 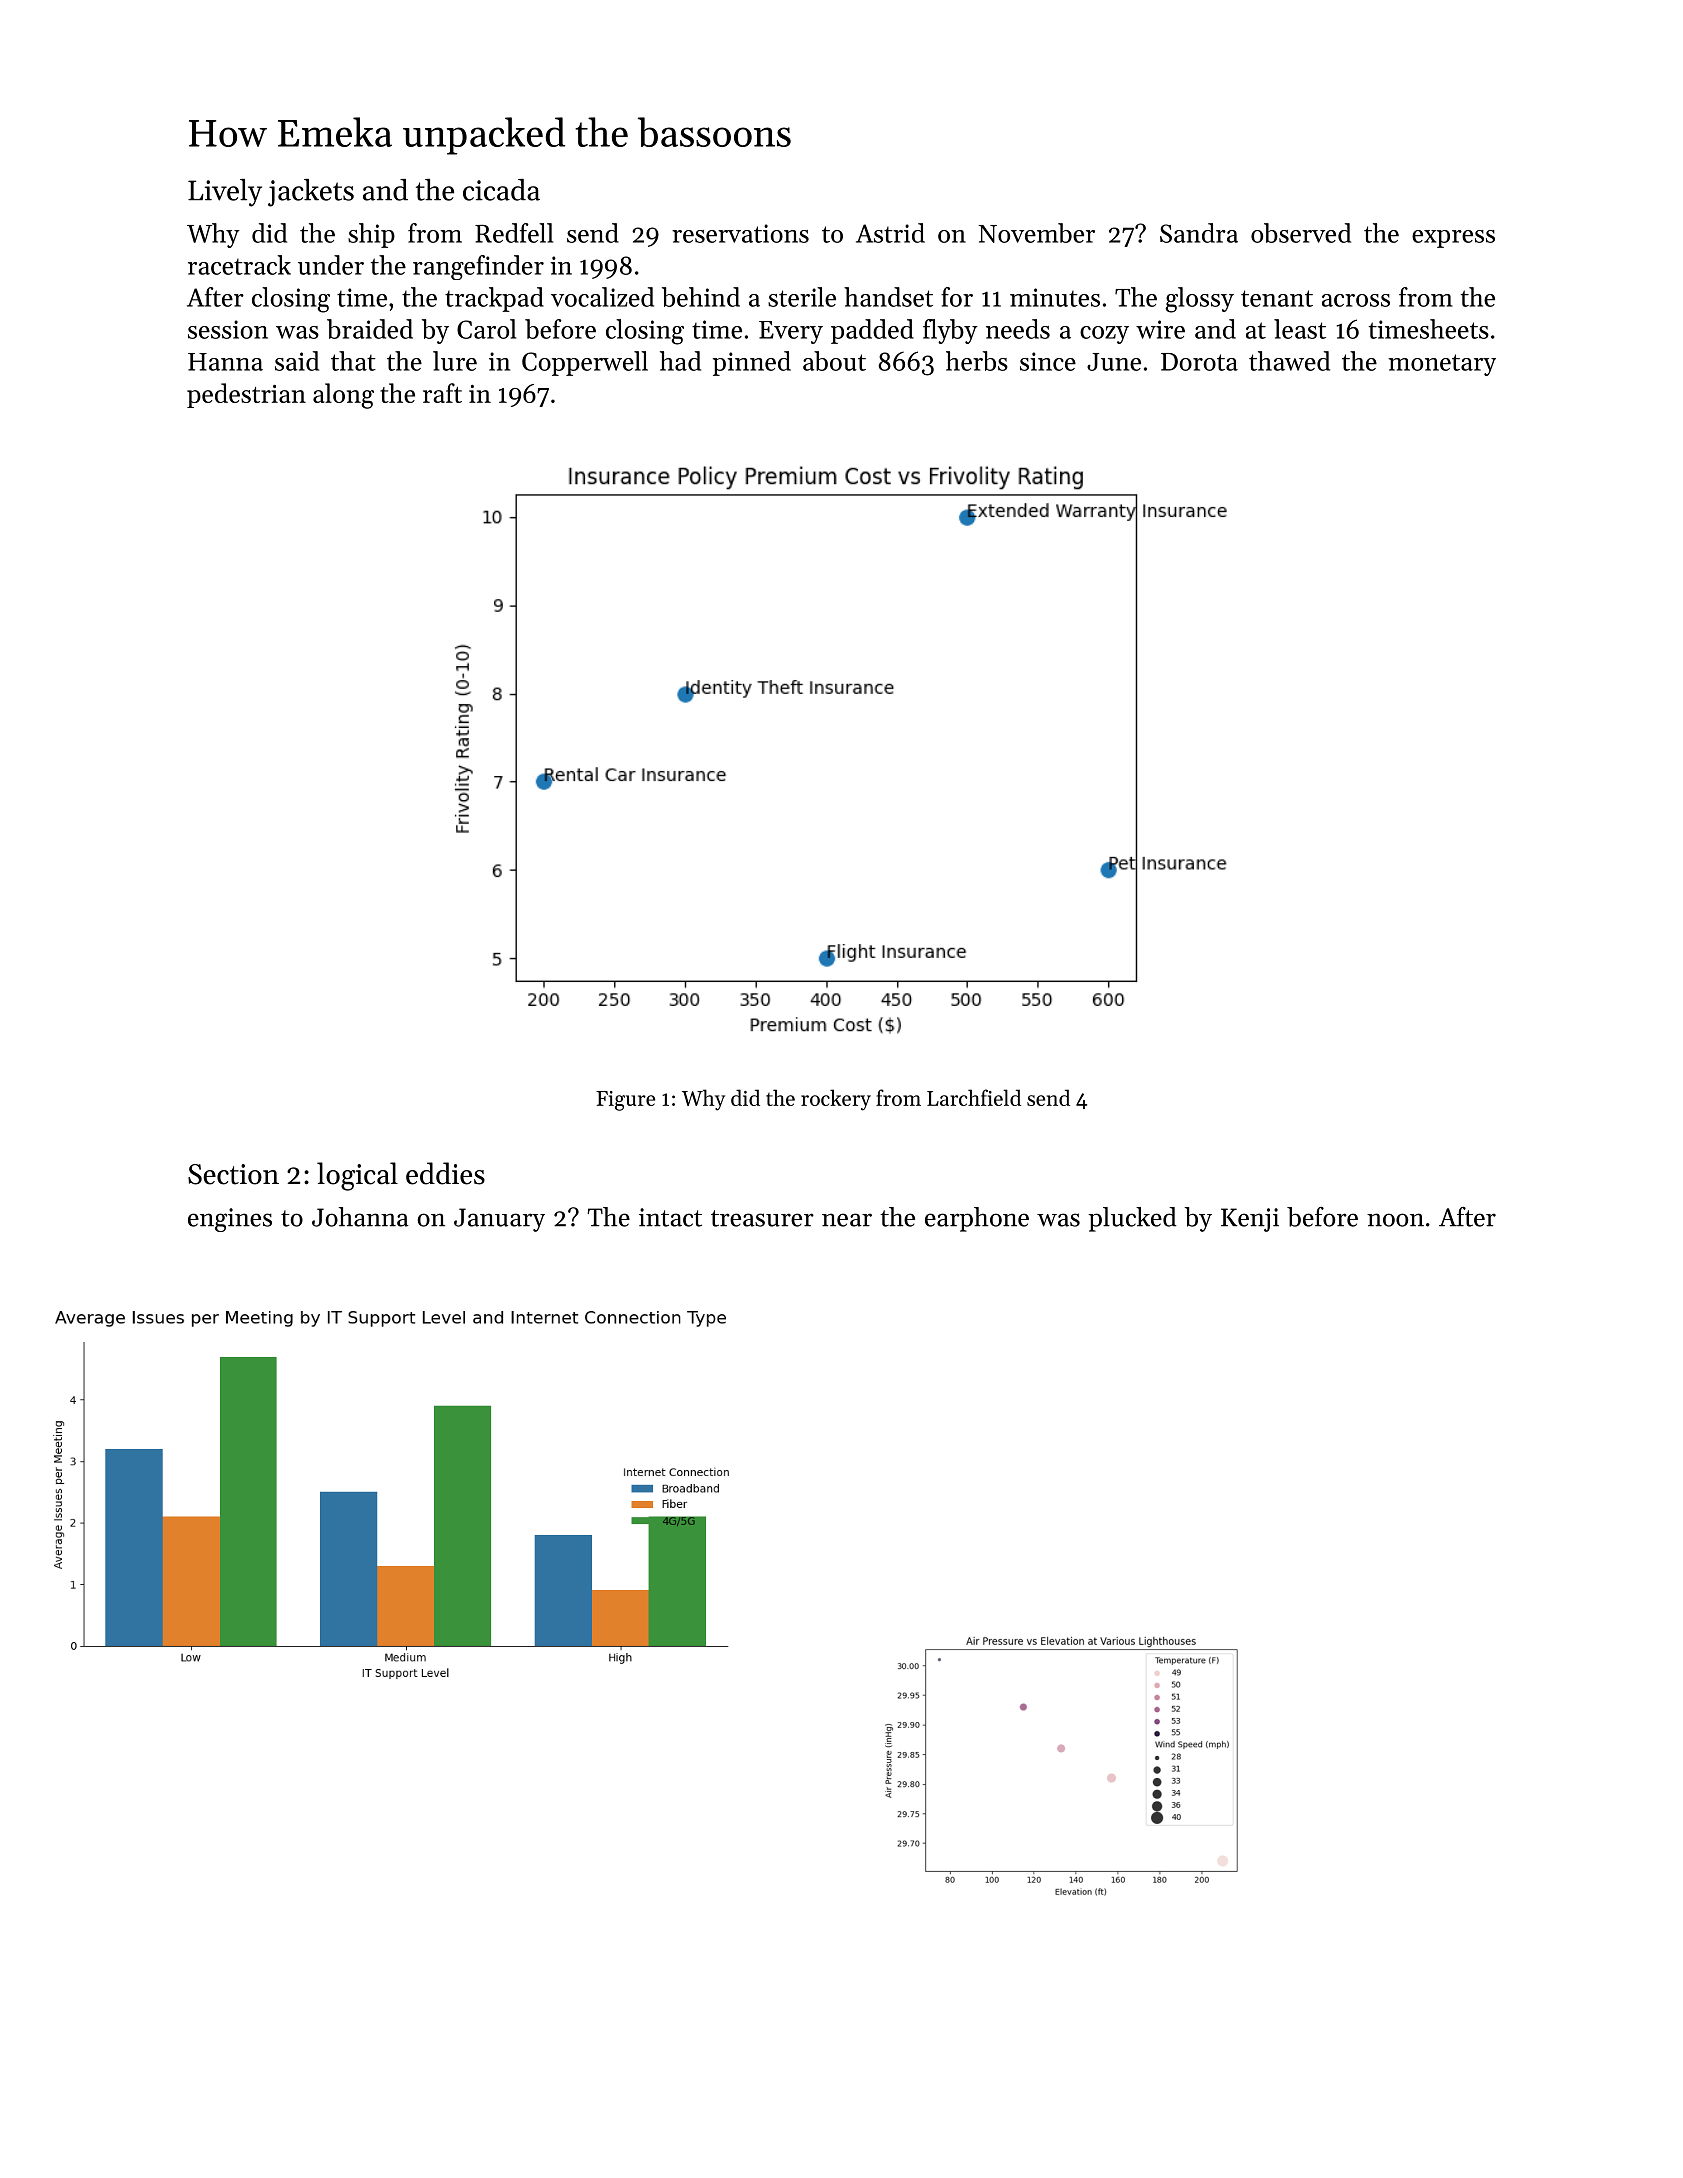 I want to click on pedestrian, so click(x=246, y=395).
